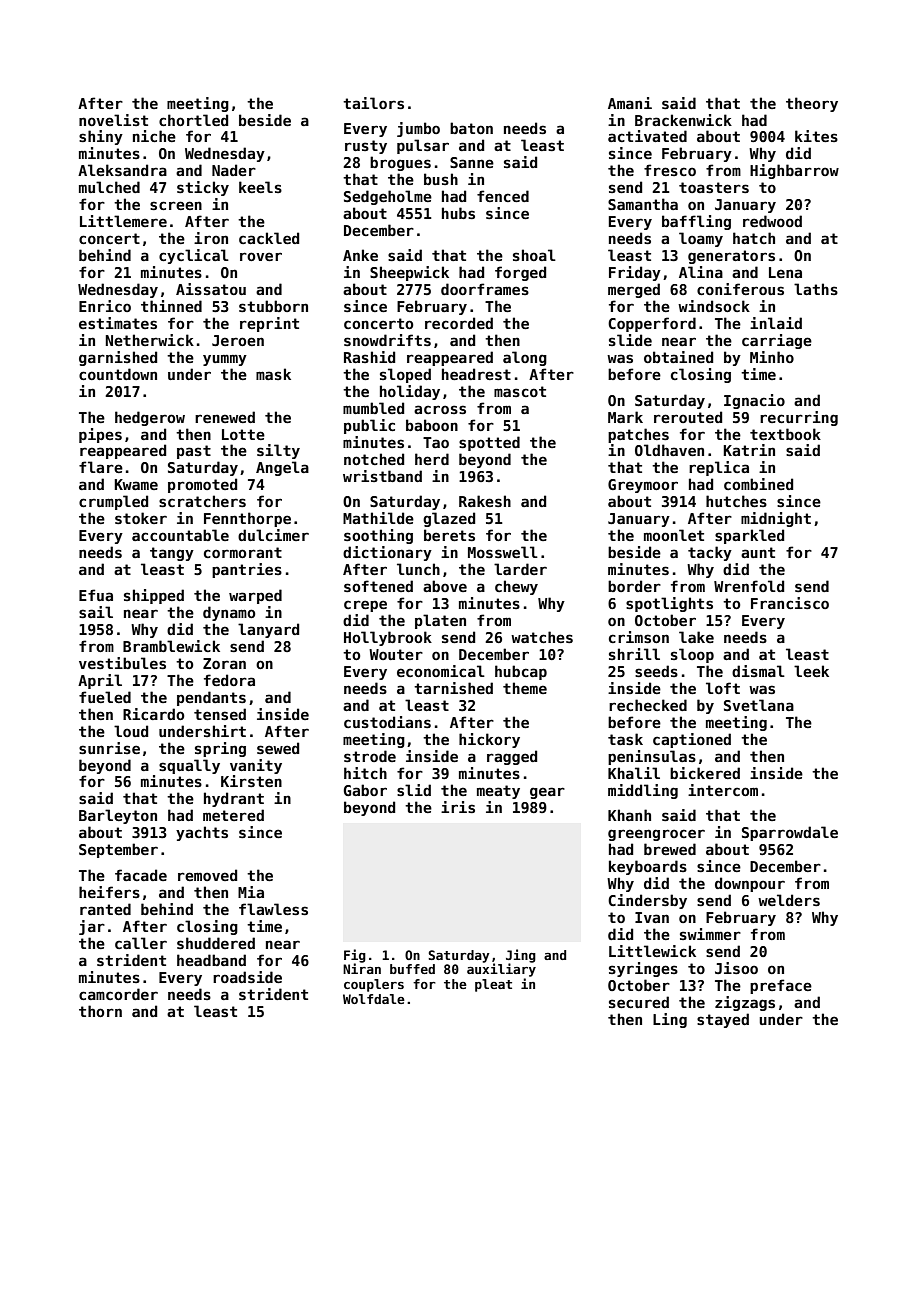 Image resolution: width=924 pixels, height=1308 pixels. I want to click on kites, so click(816, 136).
